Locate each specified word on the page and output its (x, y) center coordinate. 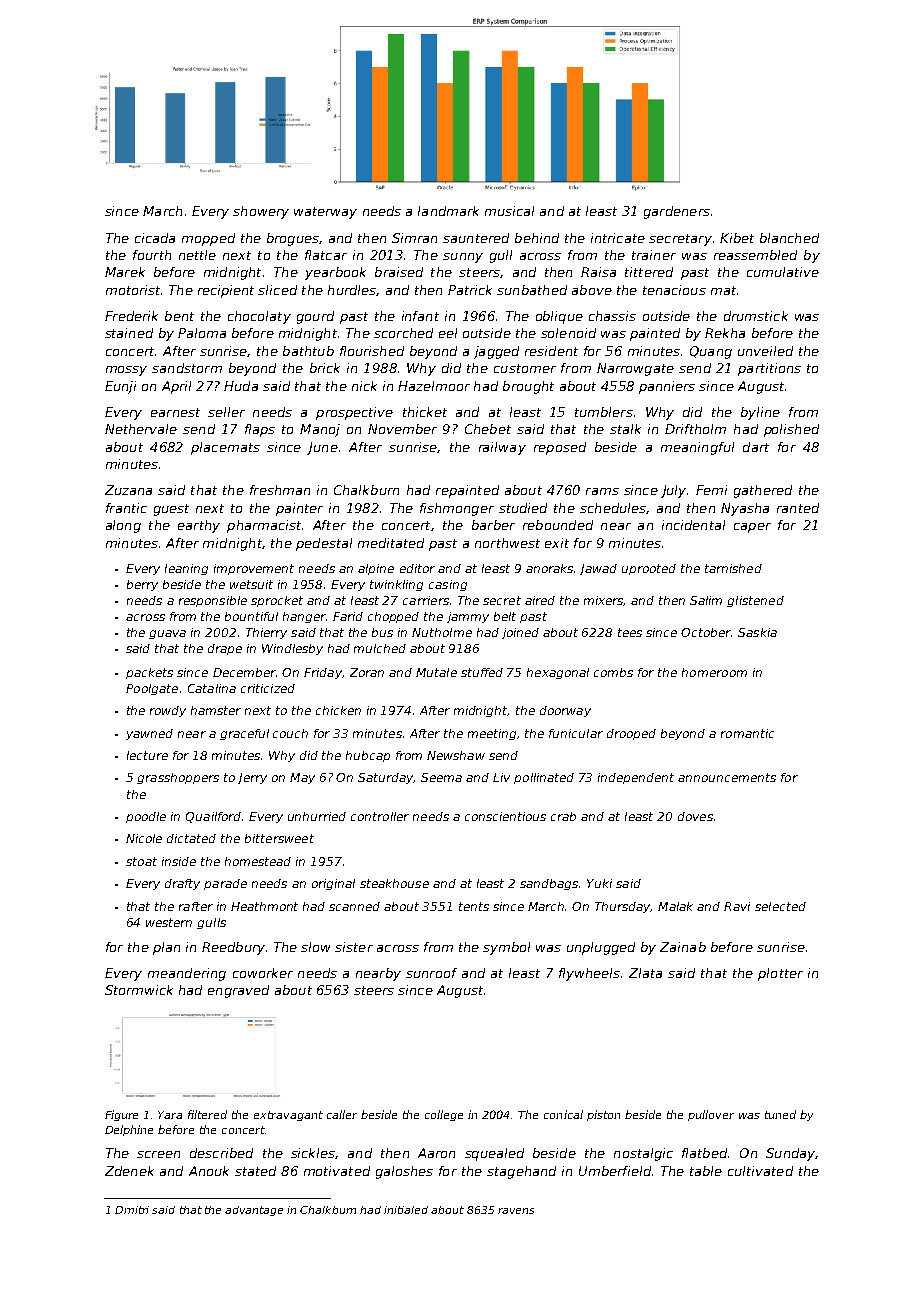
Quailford (213, 817)
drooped (631, 734)
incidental (693, 525)
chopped (393, 617)
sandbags (549, 884)
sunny (463, 258)
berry (142, 585)
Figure (121, 1115)
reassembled (755, 255)
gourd (315, 317)
